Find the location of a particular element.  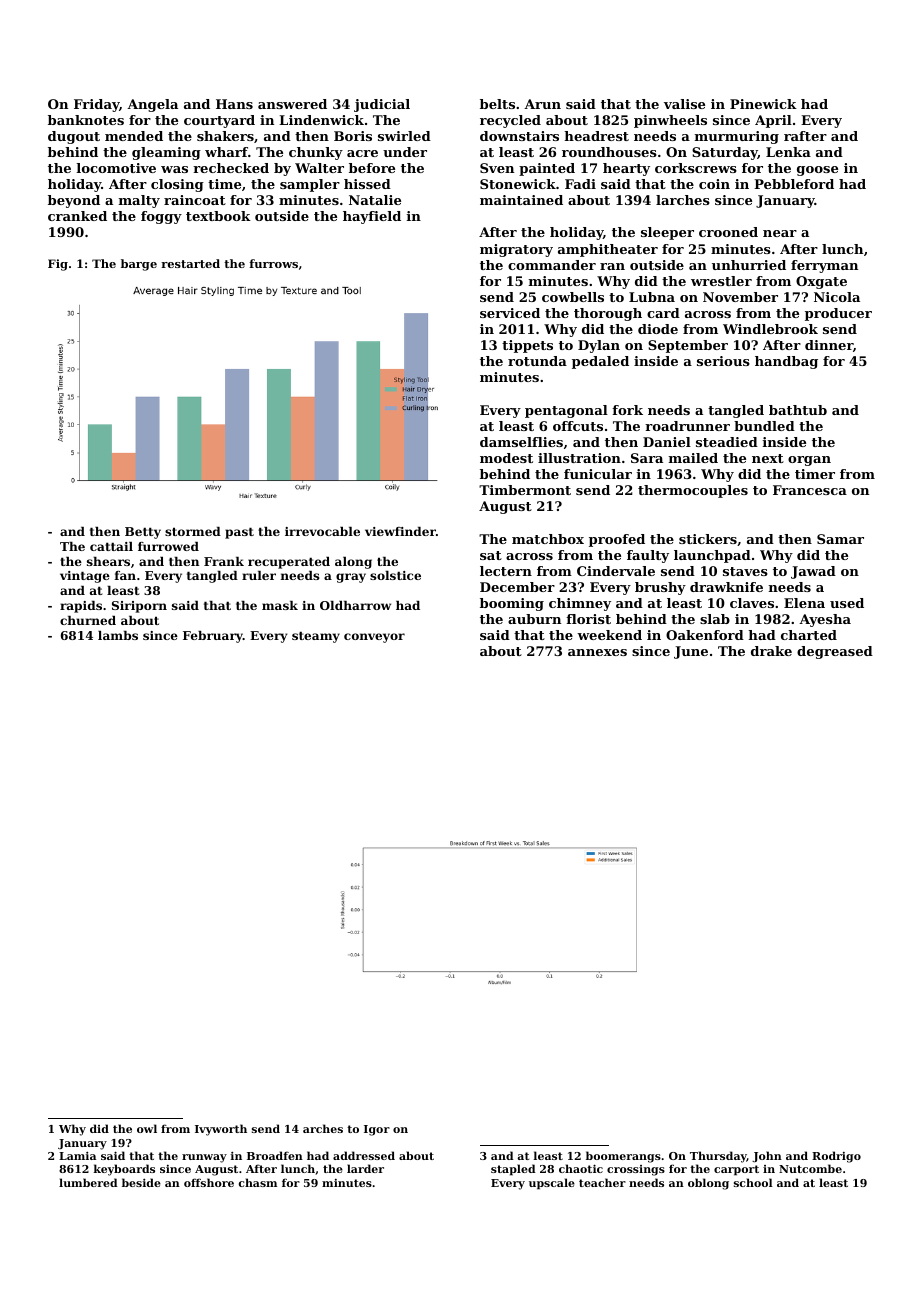

banknotes is located at coordinates (86, 120).
